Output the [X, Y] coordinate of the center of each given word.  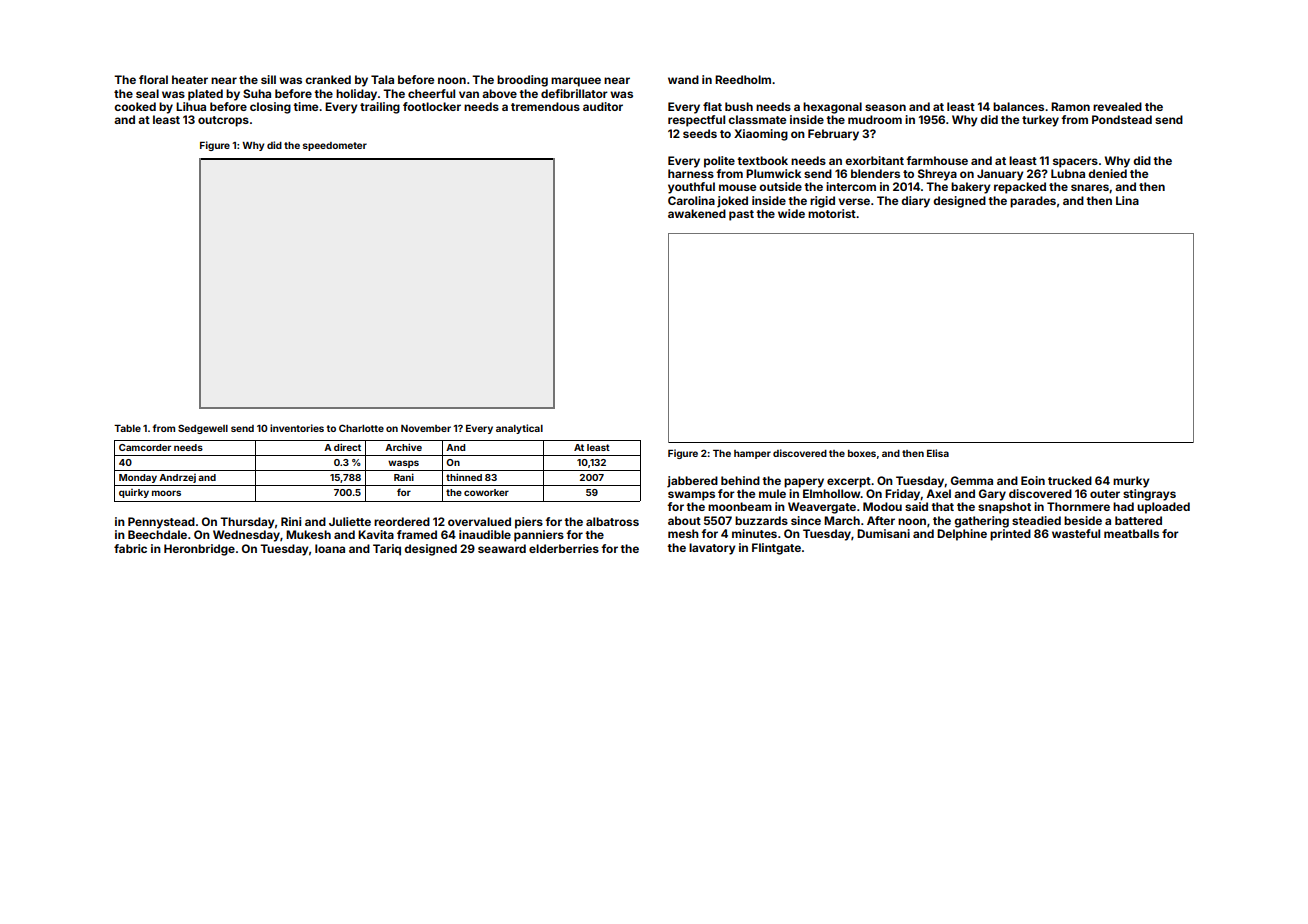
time [305, 106]
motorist [832, 213]
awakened [697, 213]
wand [683, 79]
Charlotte [361, 428]
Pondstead [1122, 119]
